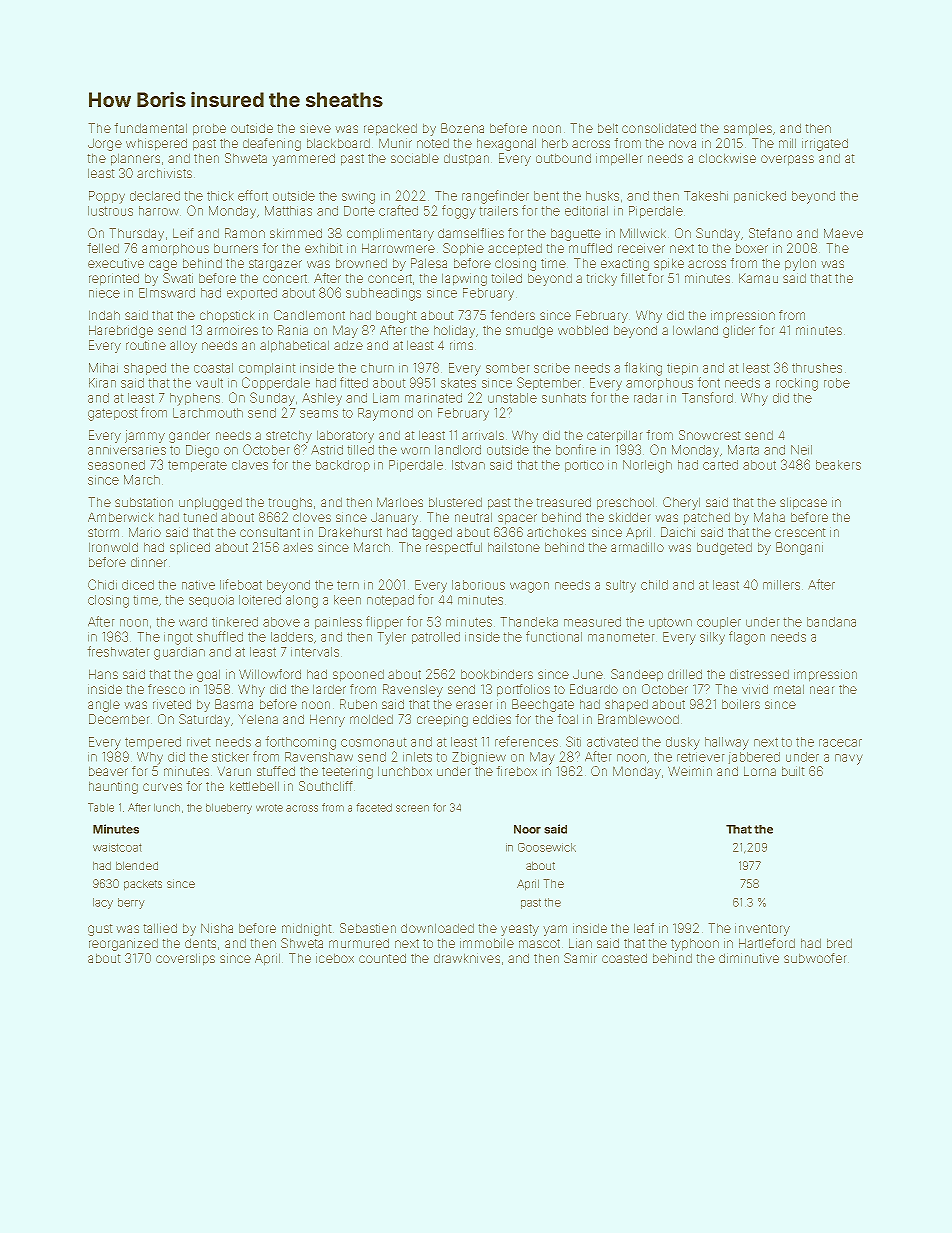 The height and width of the screenshot is (1233, 952). I want to click on child, so click(654, 585).
